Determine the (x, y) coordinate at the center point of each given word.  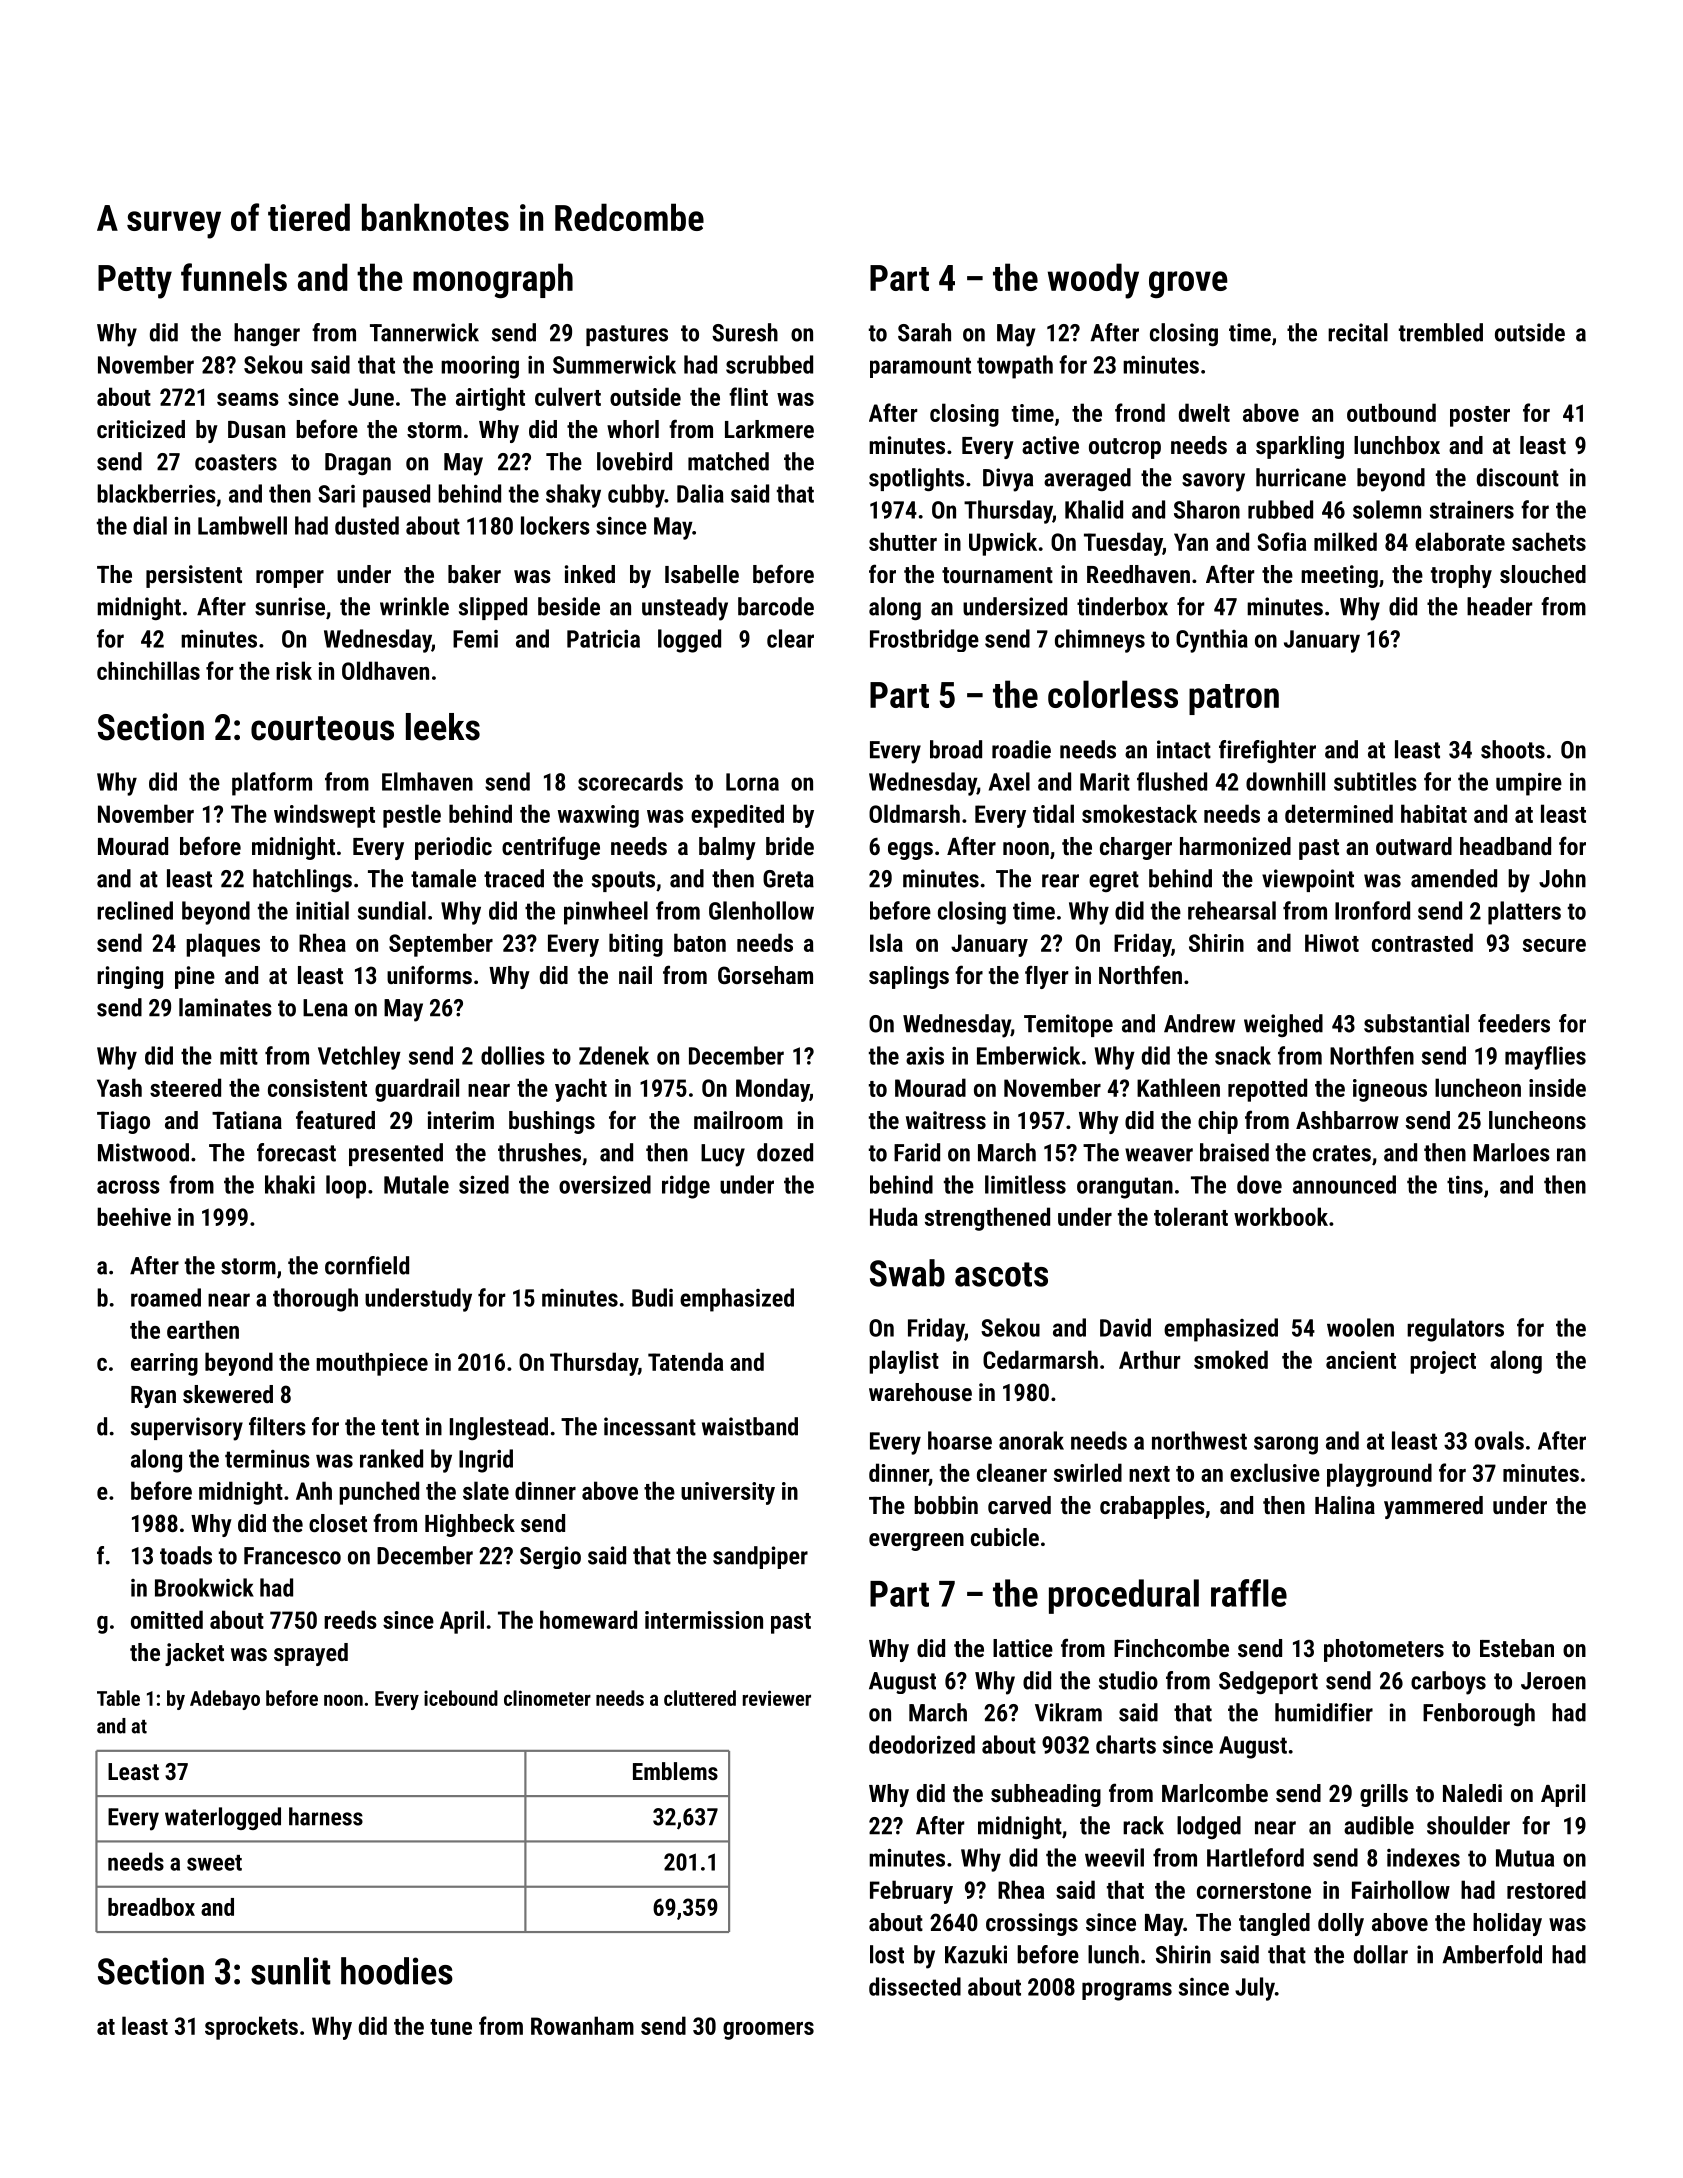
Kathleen (1178, 1087)
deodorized (922, 1744)
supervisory (187, 1429)
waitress (946, 1120)
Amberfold (1492, 1954)
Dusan (256, 429)
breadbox (151, 1907)
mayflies (1545, 1058)
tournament (997, 575)
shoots (1513, 749)
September (441, 945)
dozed (785, 1152)
